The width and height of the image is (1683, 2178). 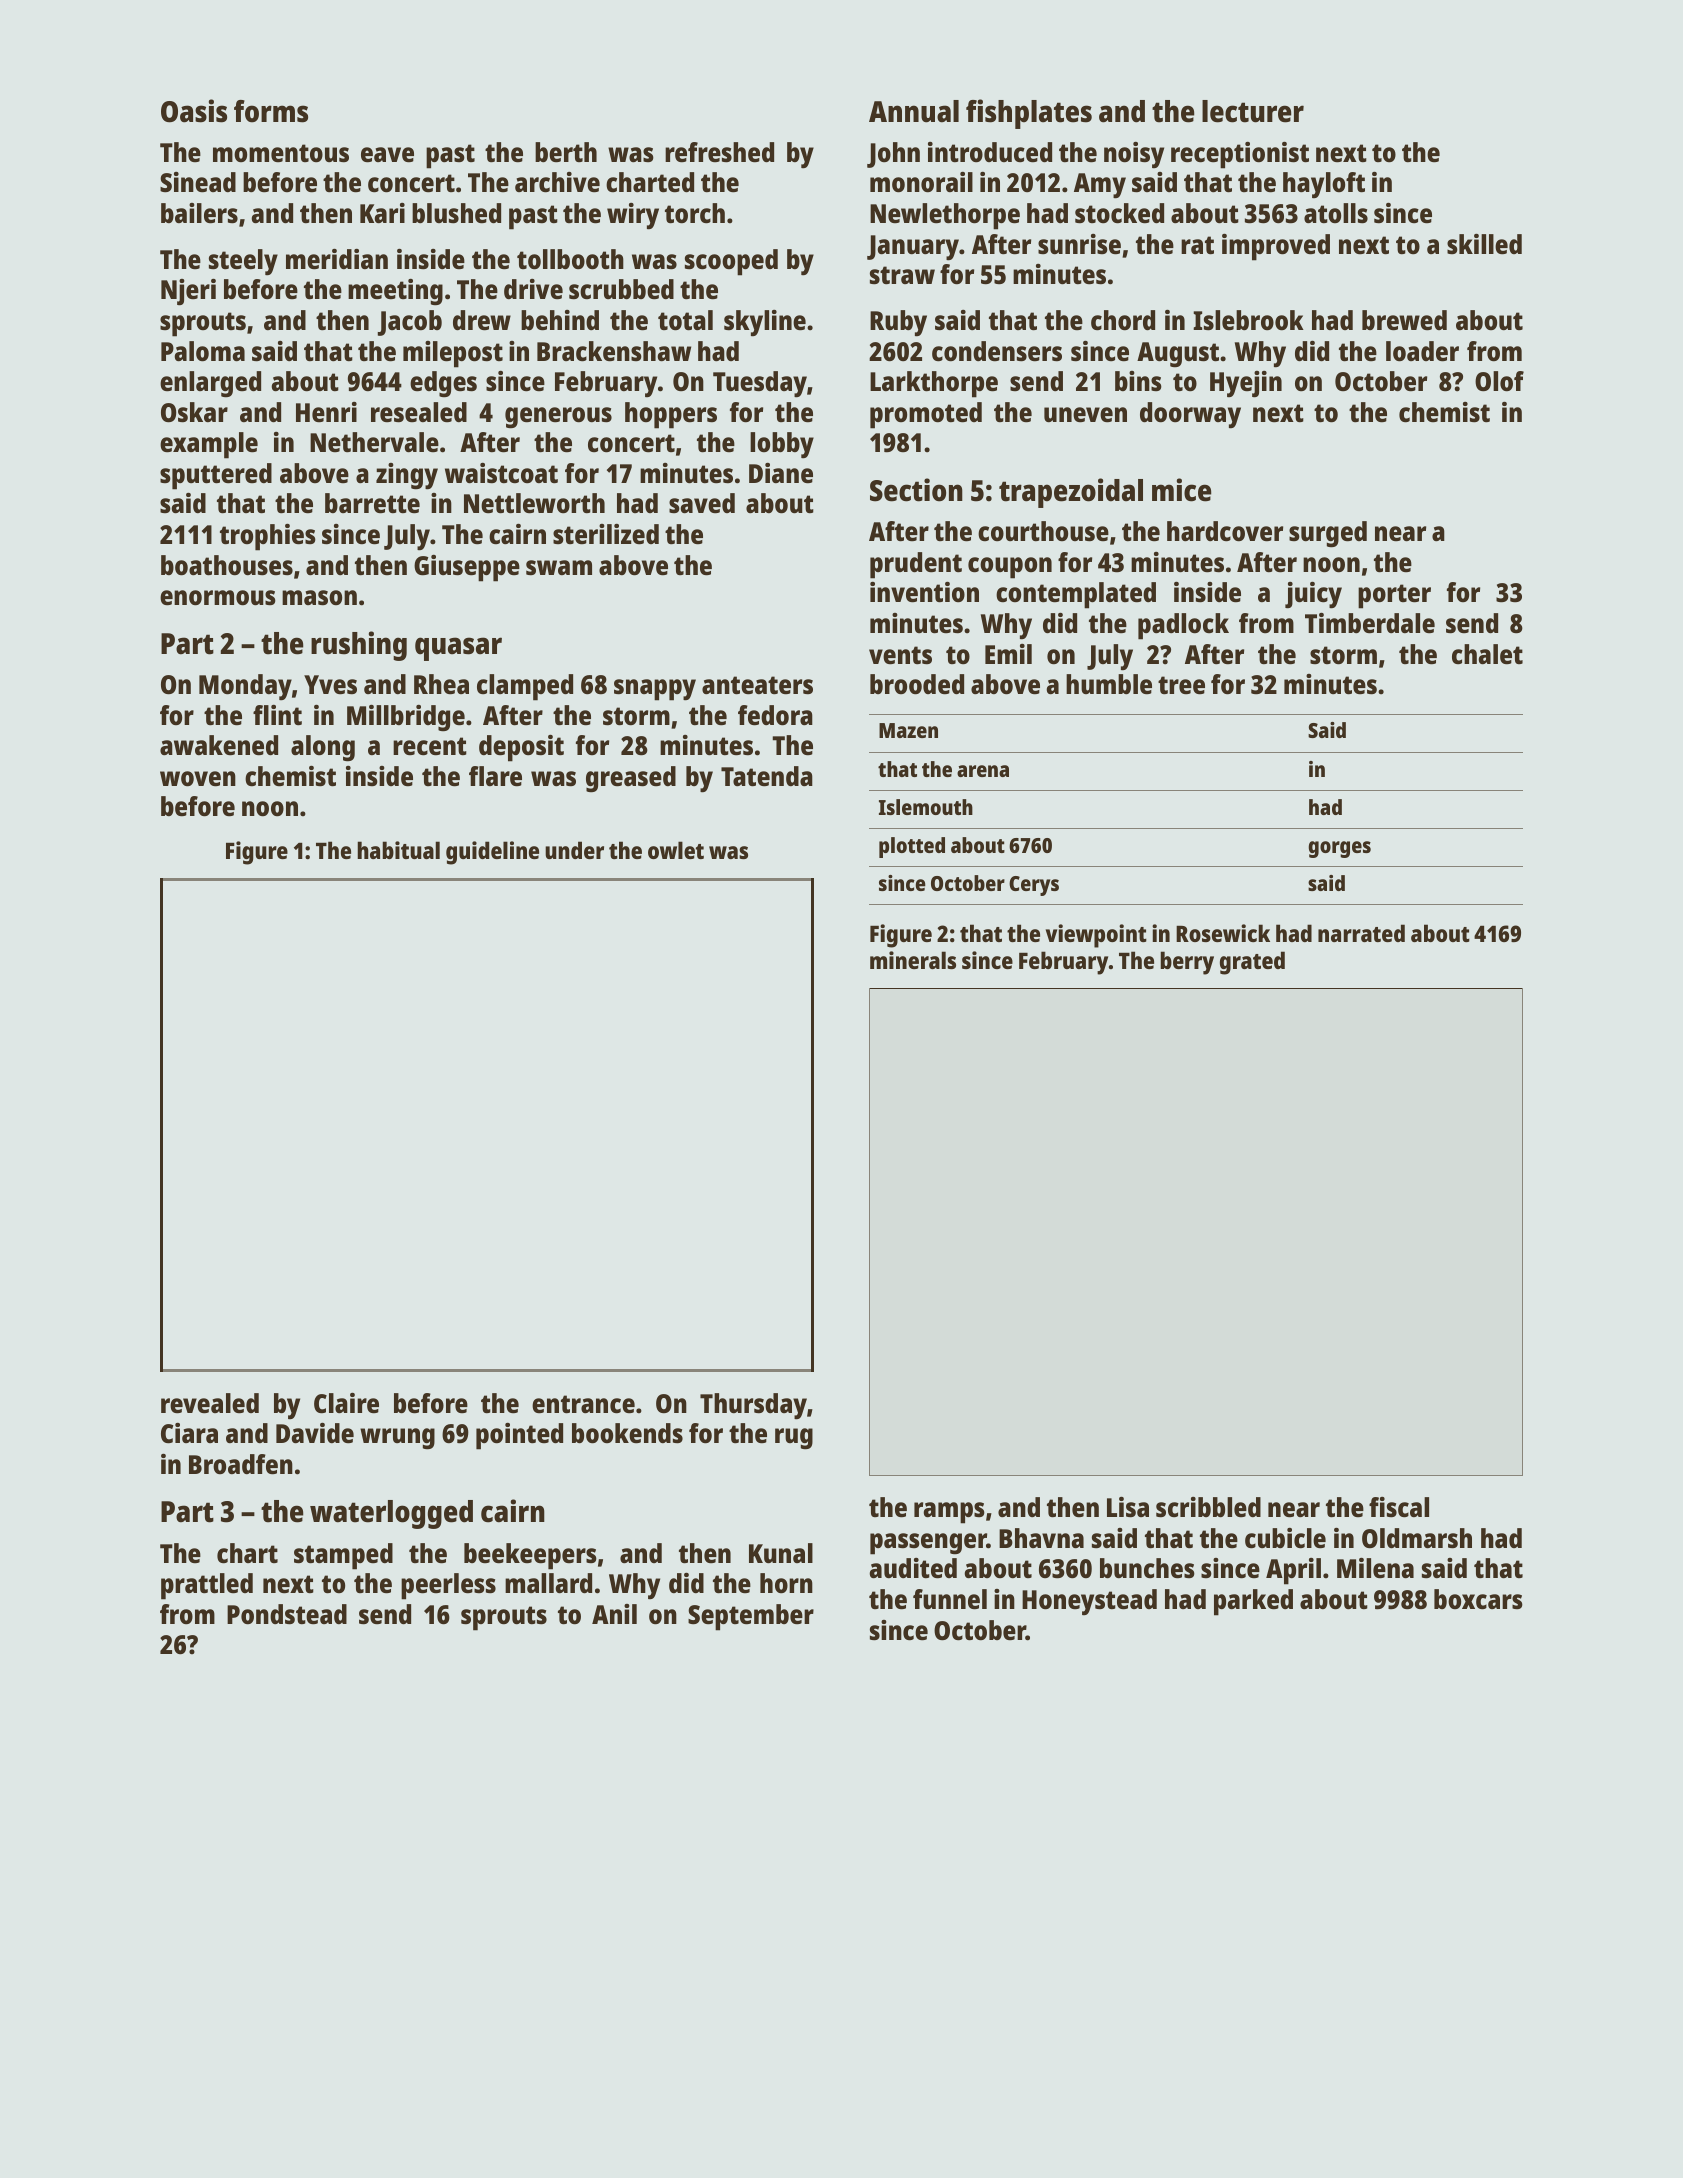 I want to click on Larkthorpe, so click(x=934, y=384).
